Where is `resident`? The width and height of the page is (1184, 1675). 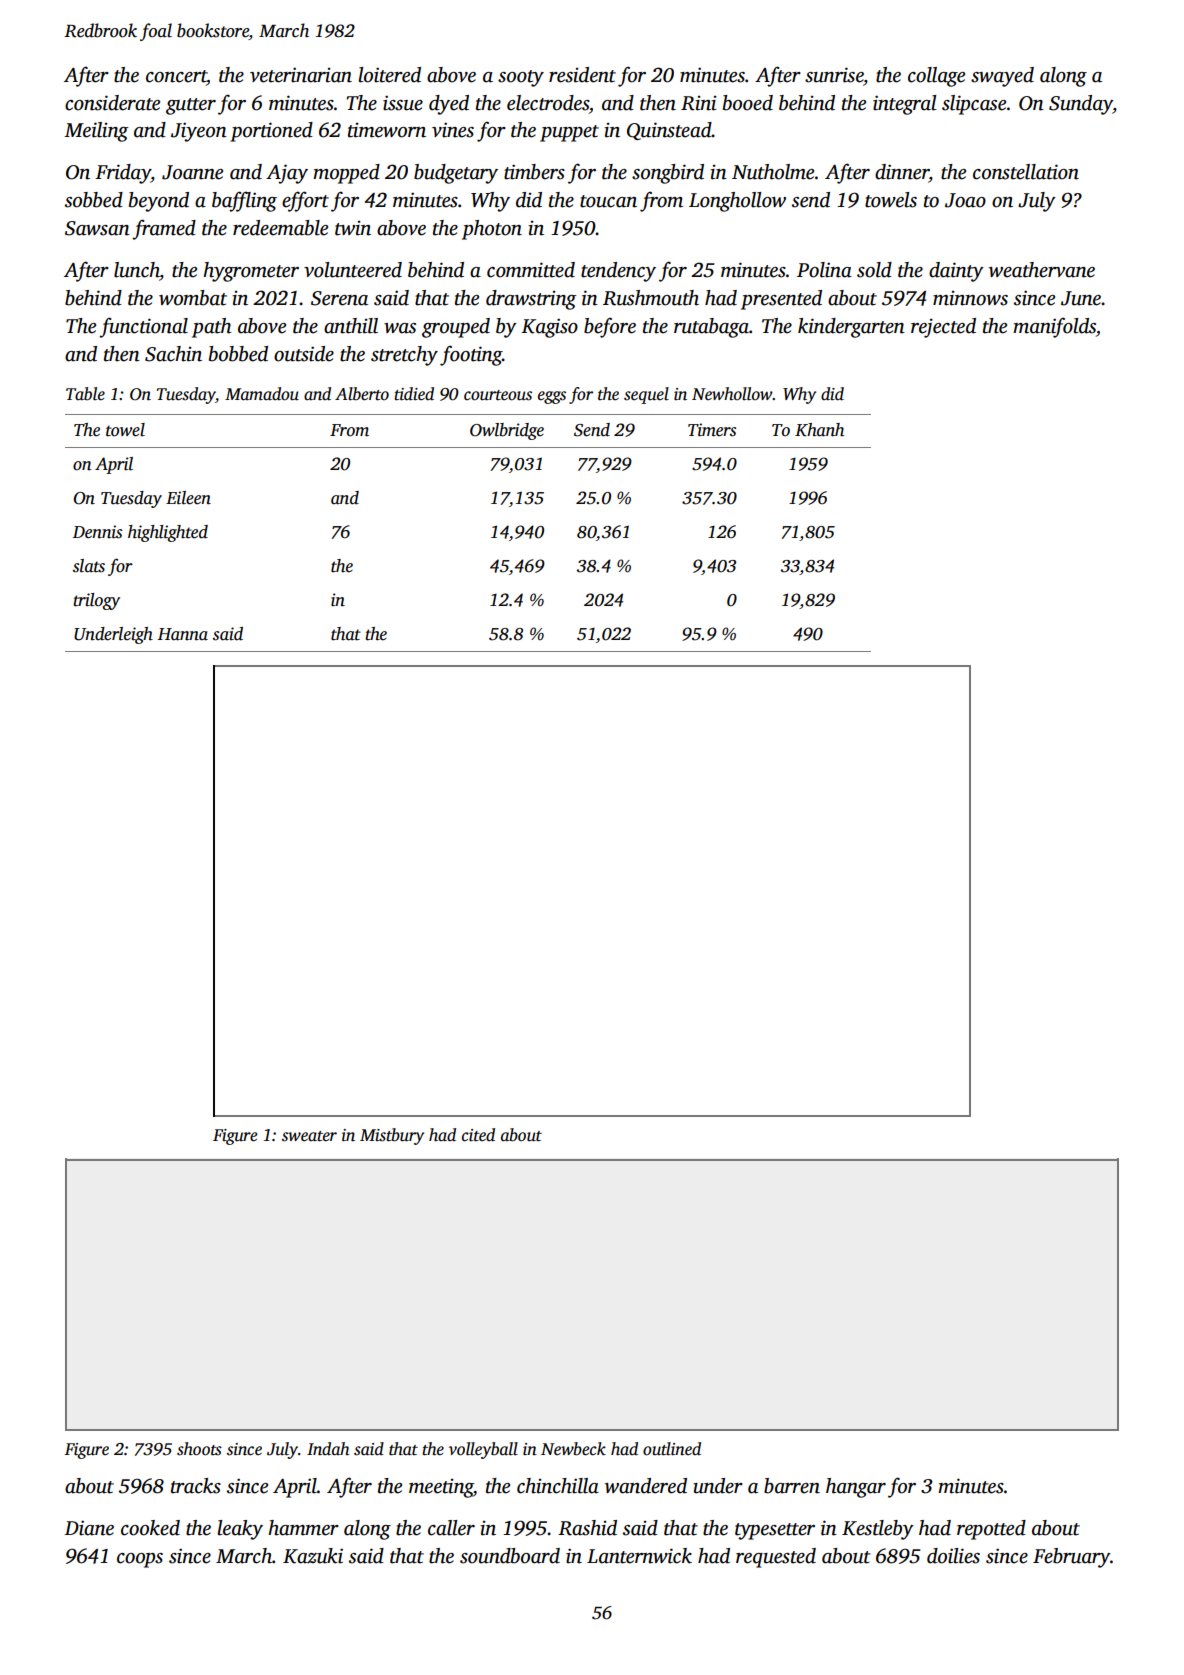
resident is located at coordinates (582, 75).
